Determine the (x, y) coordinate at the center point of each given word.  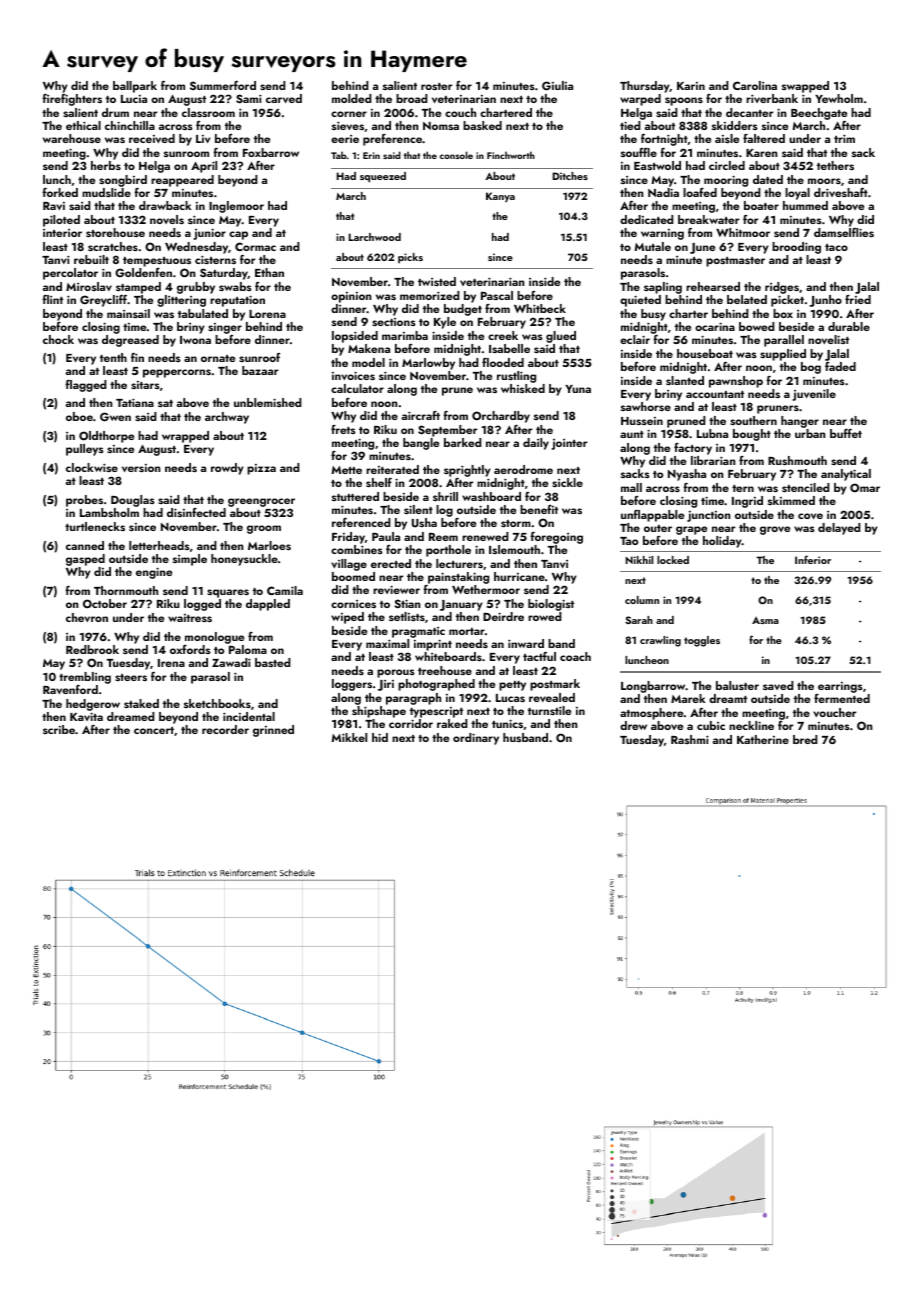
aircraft (421, 415)
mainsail (128, 313)
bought (752, 435)
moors (824, 181)
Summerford (223, 85)
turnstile (549, 710)
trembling (85, 678)
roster (436, 86)
